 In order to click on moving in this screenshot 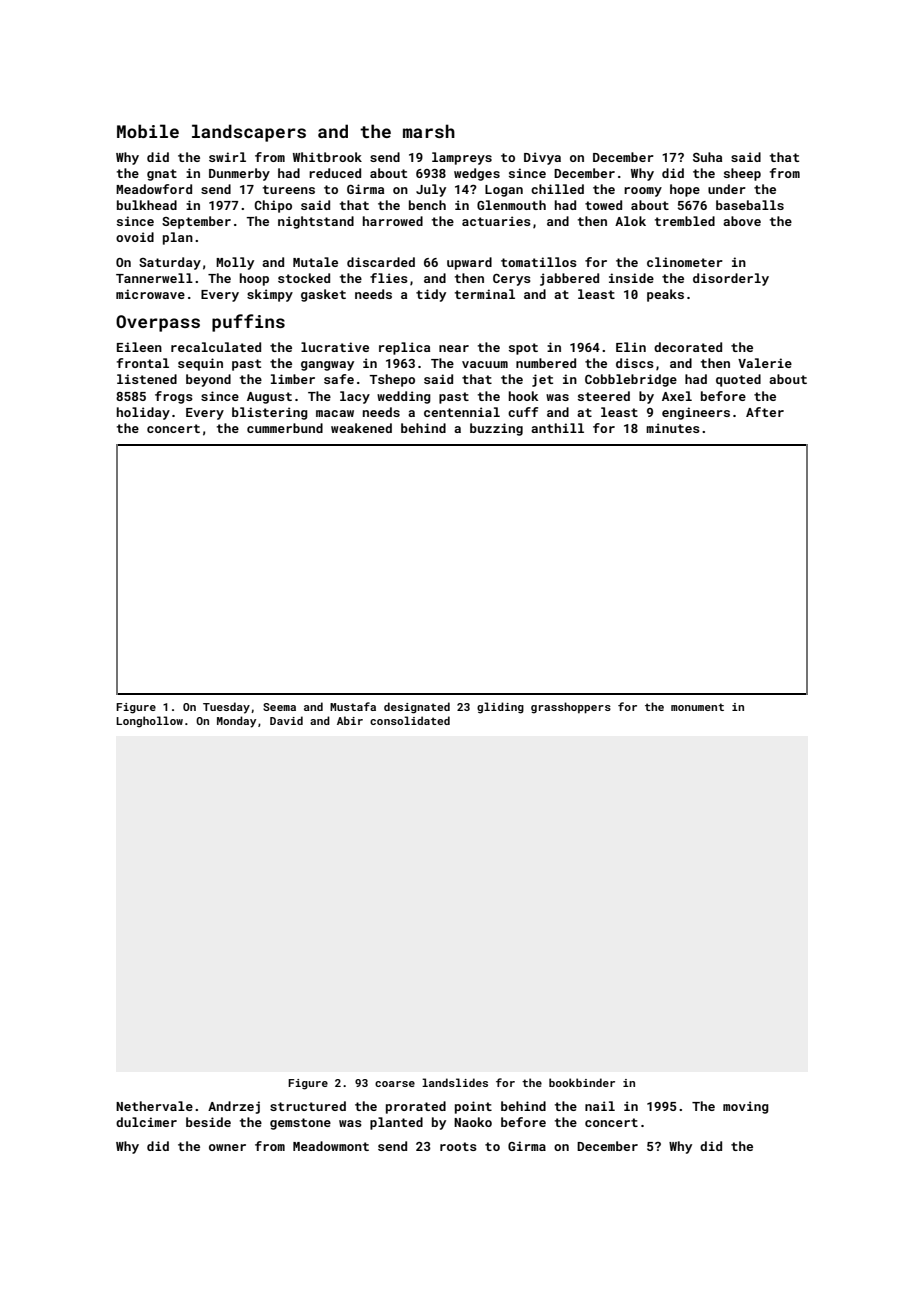, I will do `click(746, 1107)`.
